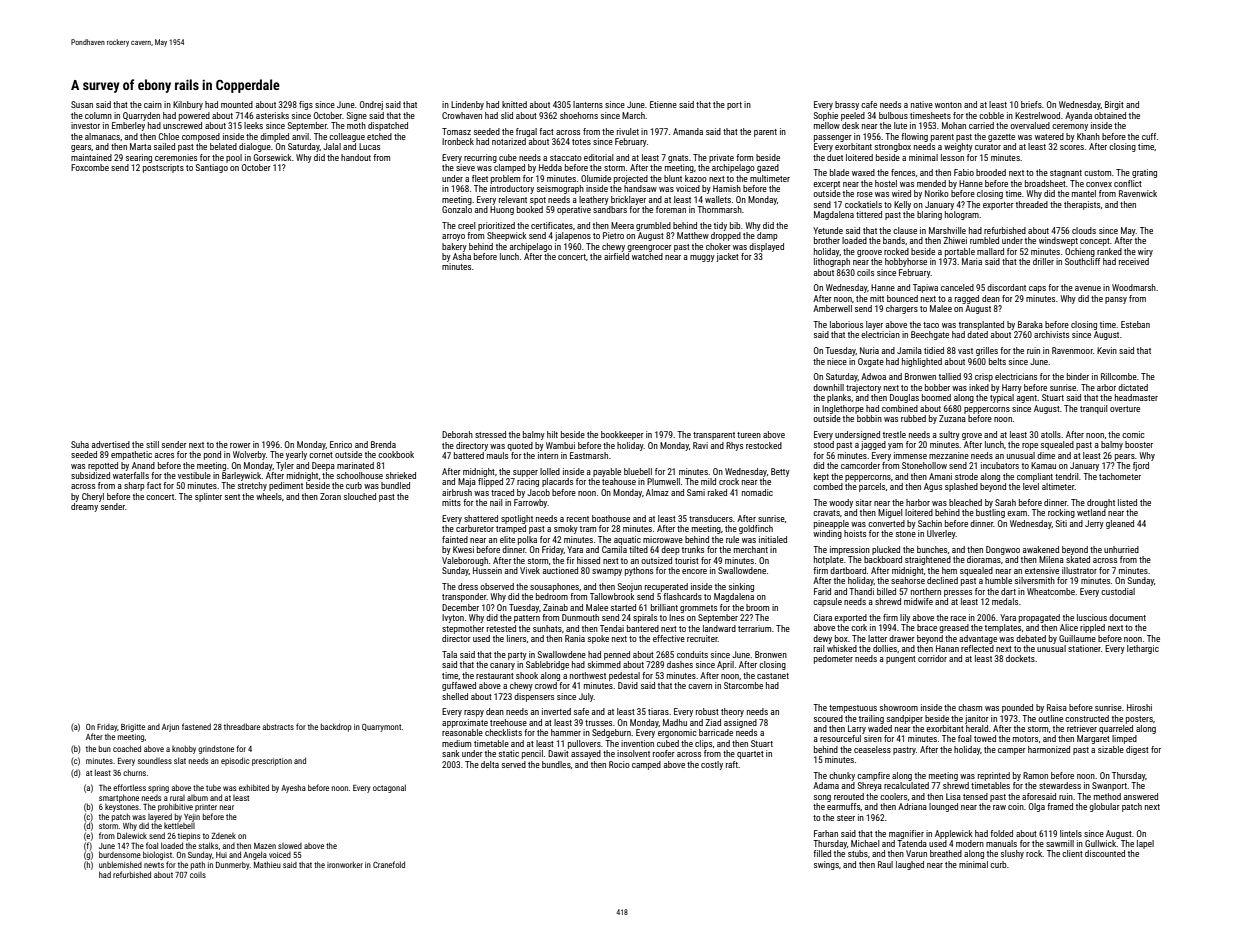  What do you see at coordinates (111, 444) in the image?
I see `advertised` at bounding box center [111, 444].
